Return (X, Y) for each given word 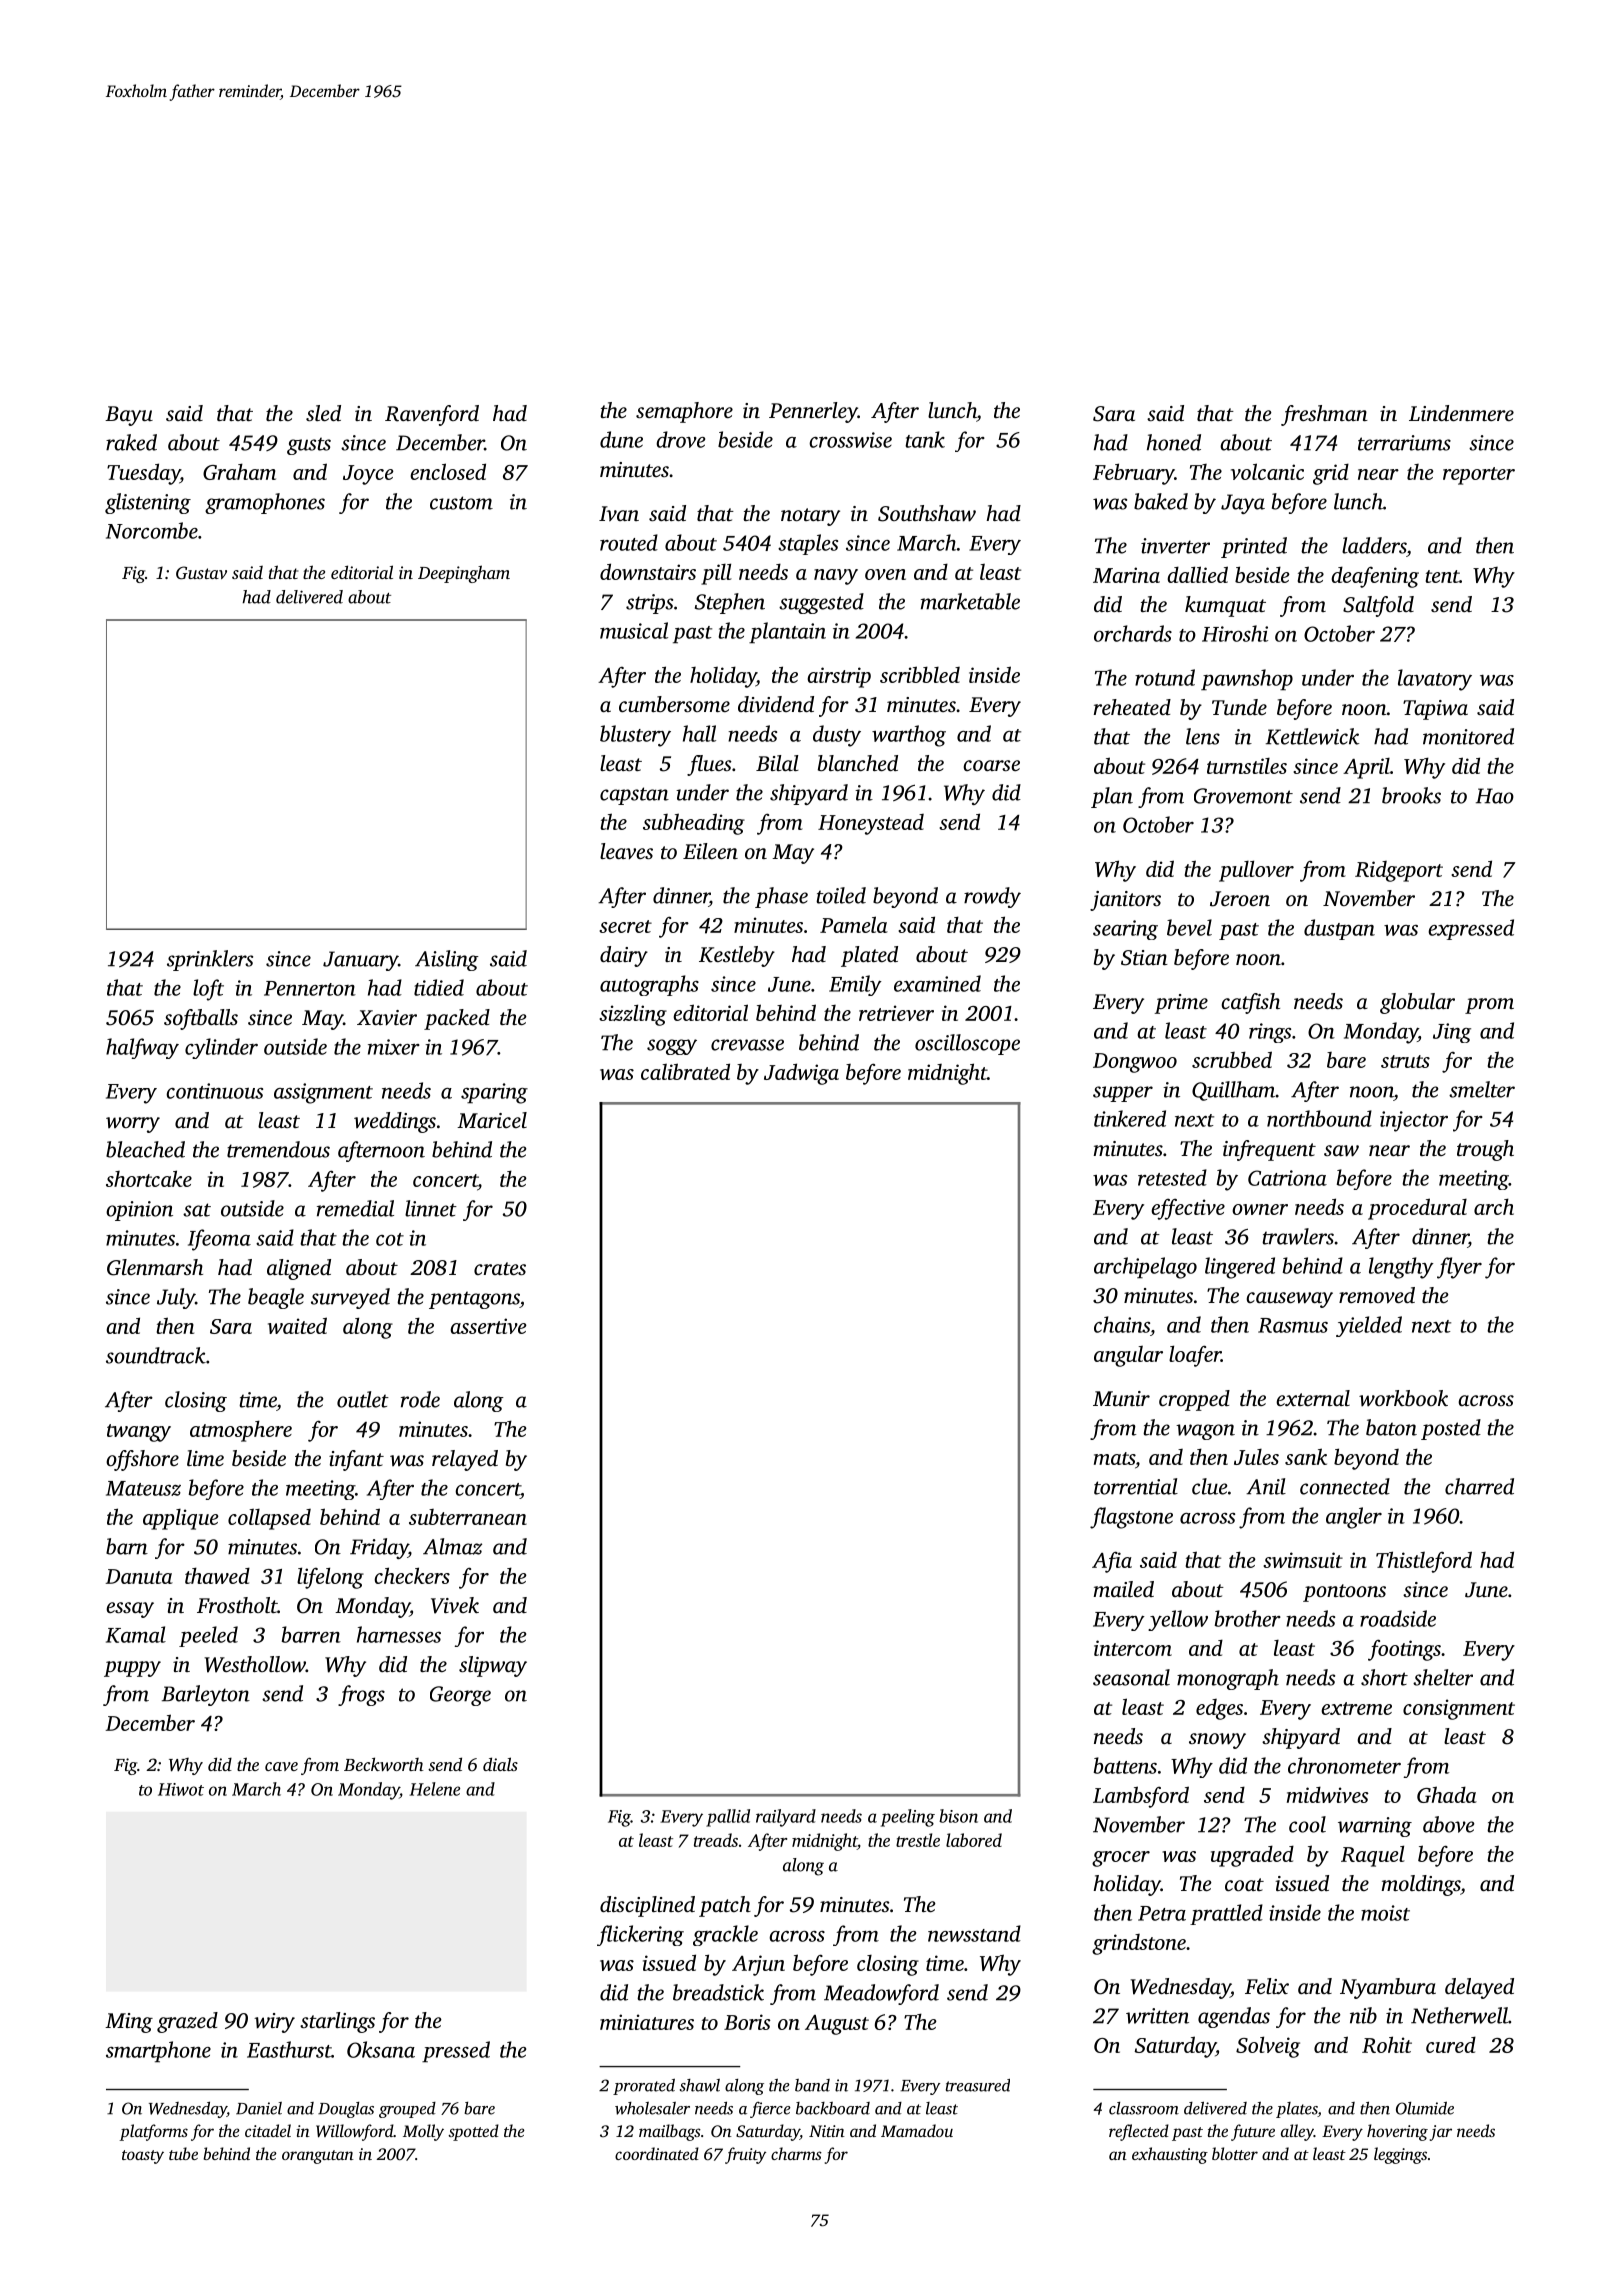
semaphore (684, 412)
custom (461, 503)
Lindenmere (1461, 413)
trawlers (1298, 1236)
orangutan (318, 2157)
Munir (1121, 1398)
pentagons (474, 1300)
